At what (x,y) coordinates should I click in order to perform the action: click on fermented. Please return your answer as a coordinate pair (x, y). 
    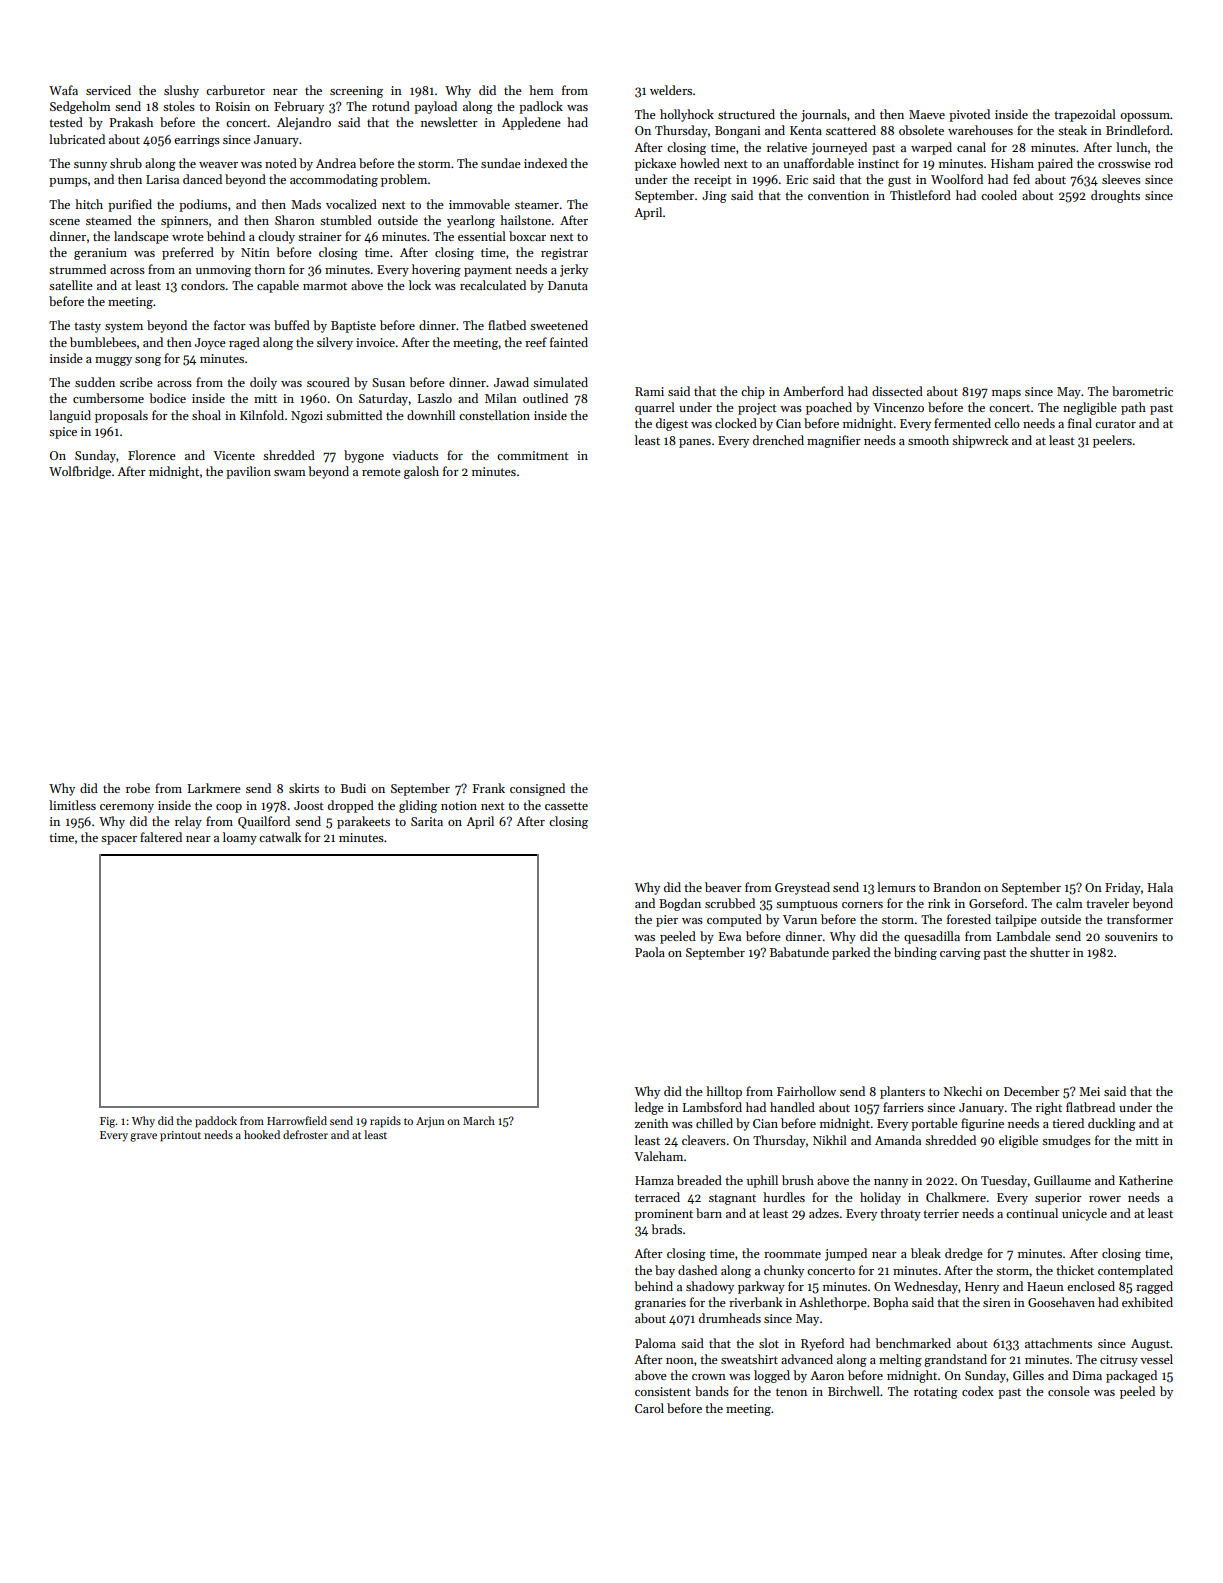
    Looking at the image, I should click on (962, 423).
